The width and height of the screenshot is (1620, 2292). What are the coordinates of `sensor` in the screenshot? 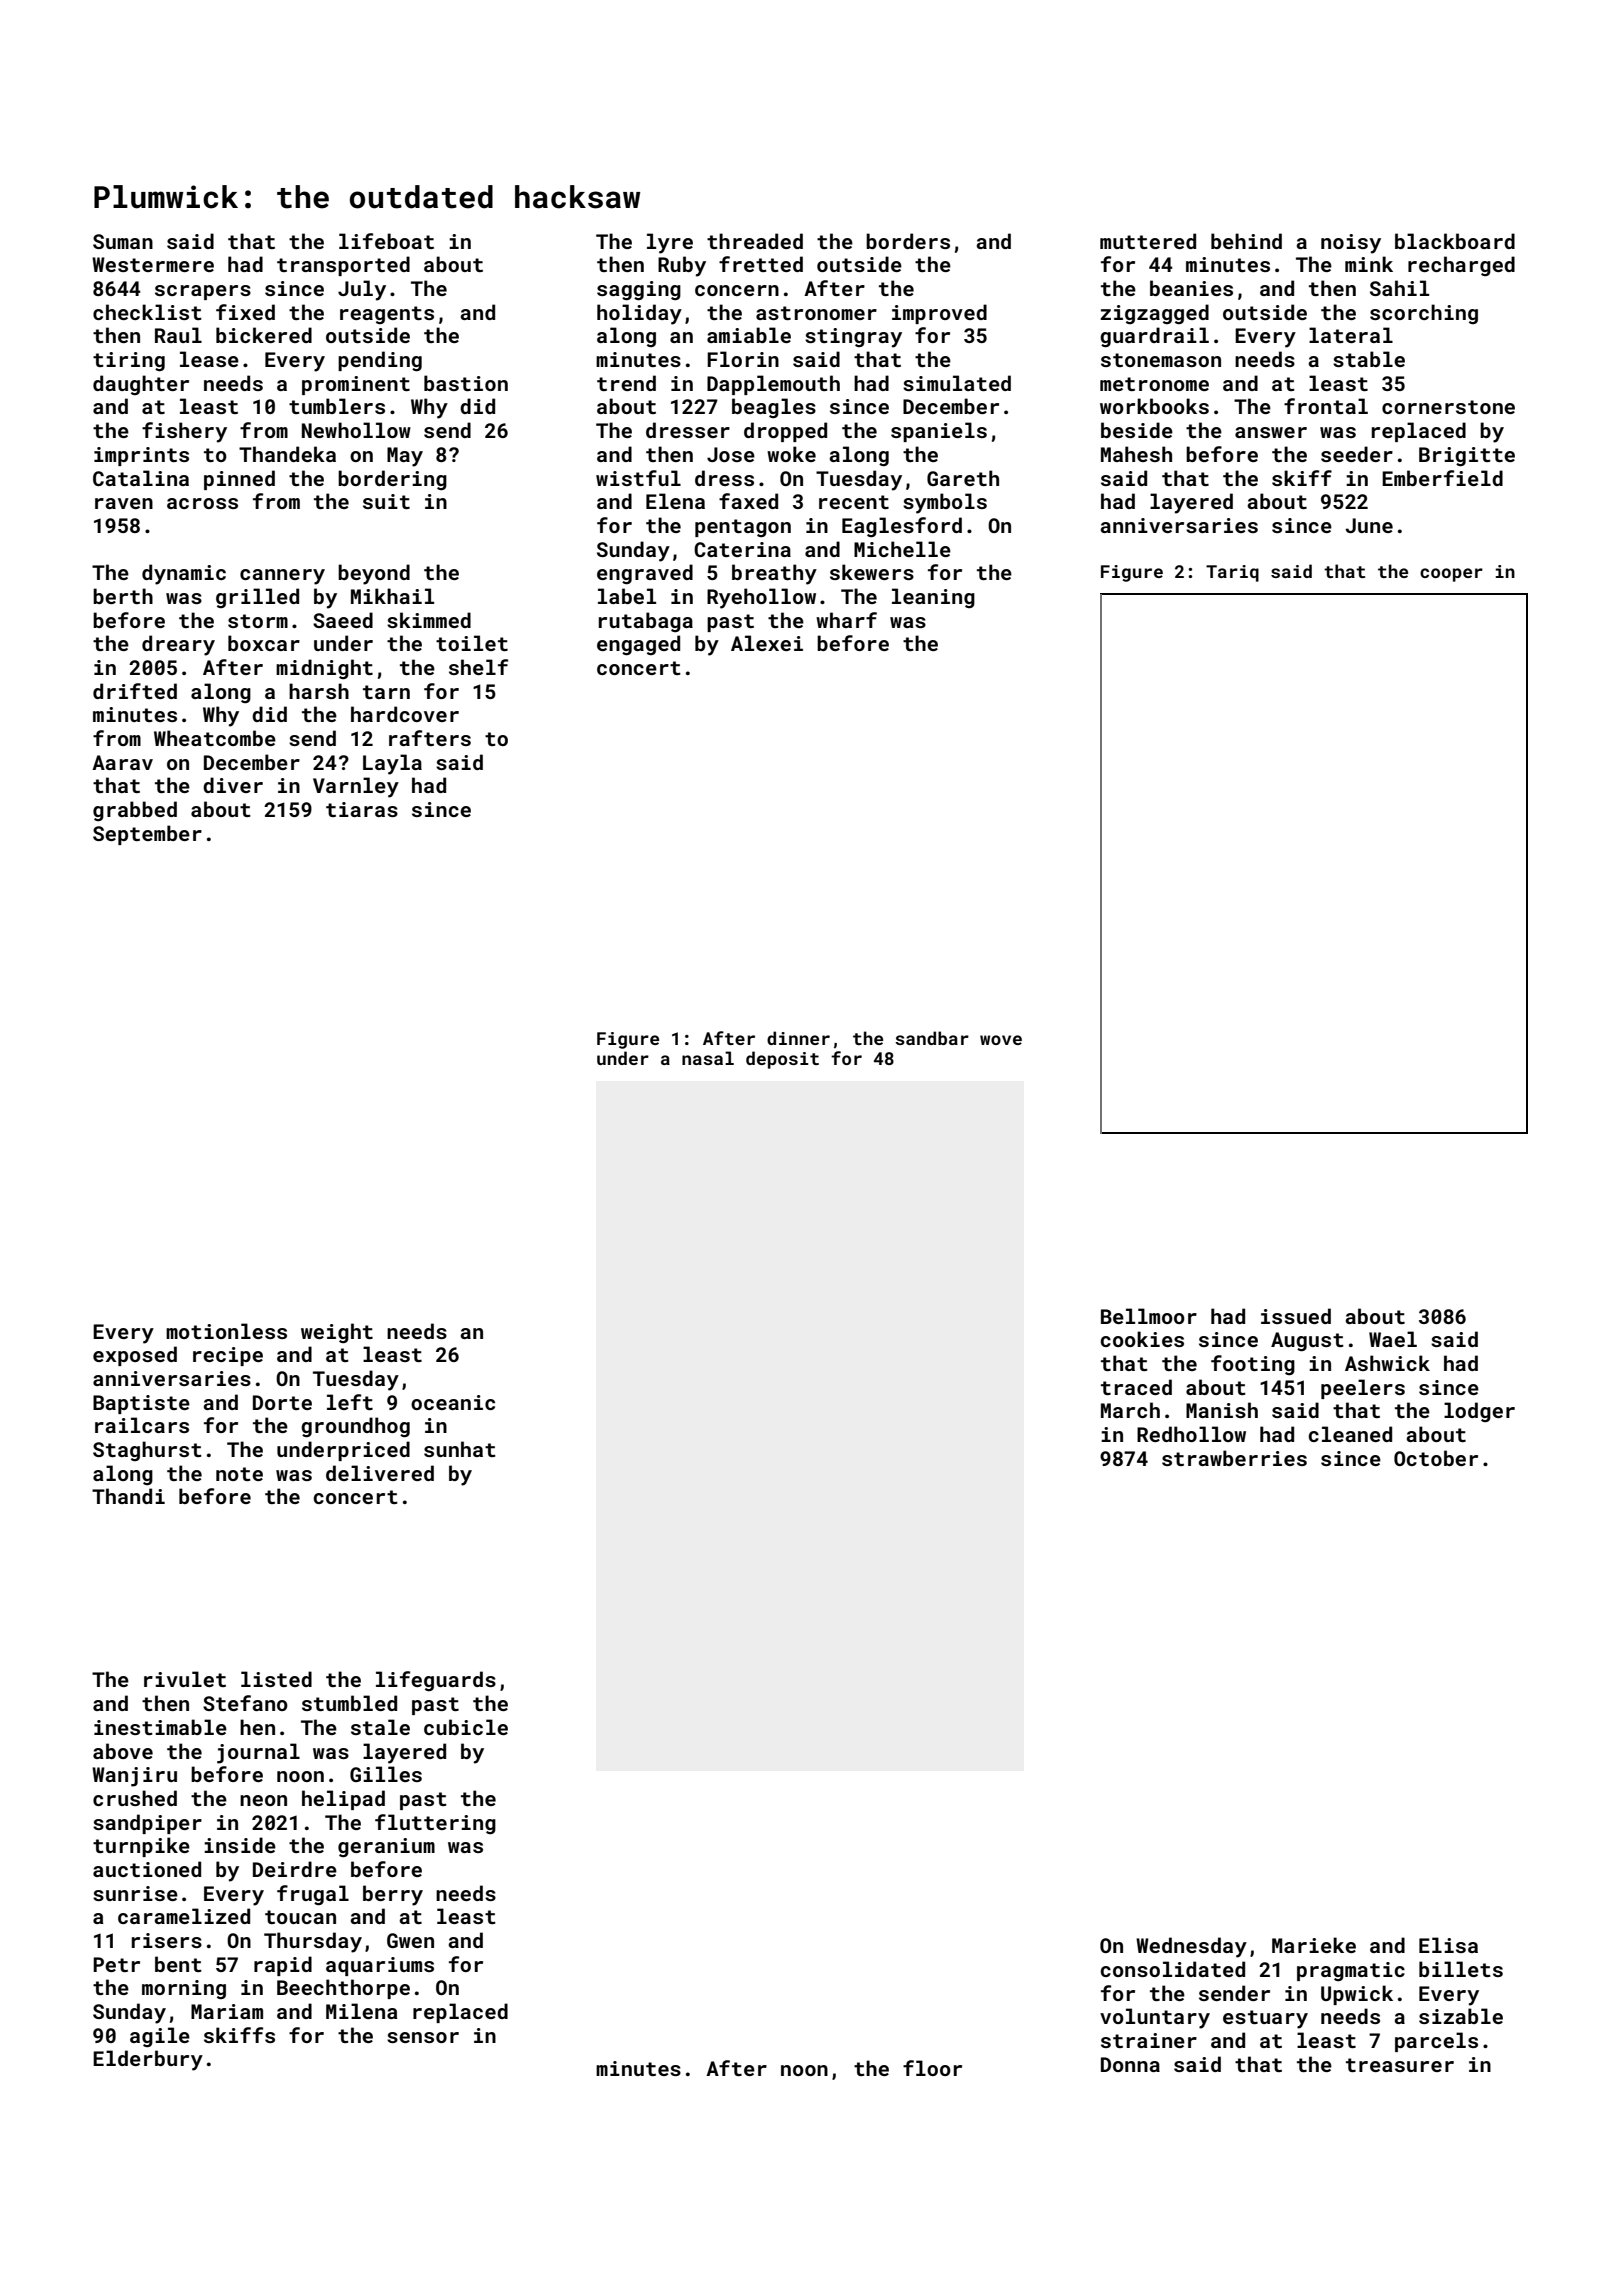 It's located at (423, 2037).
